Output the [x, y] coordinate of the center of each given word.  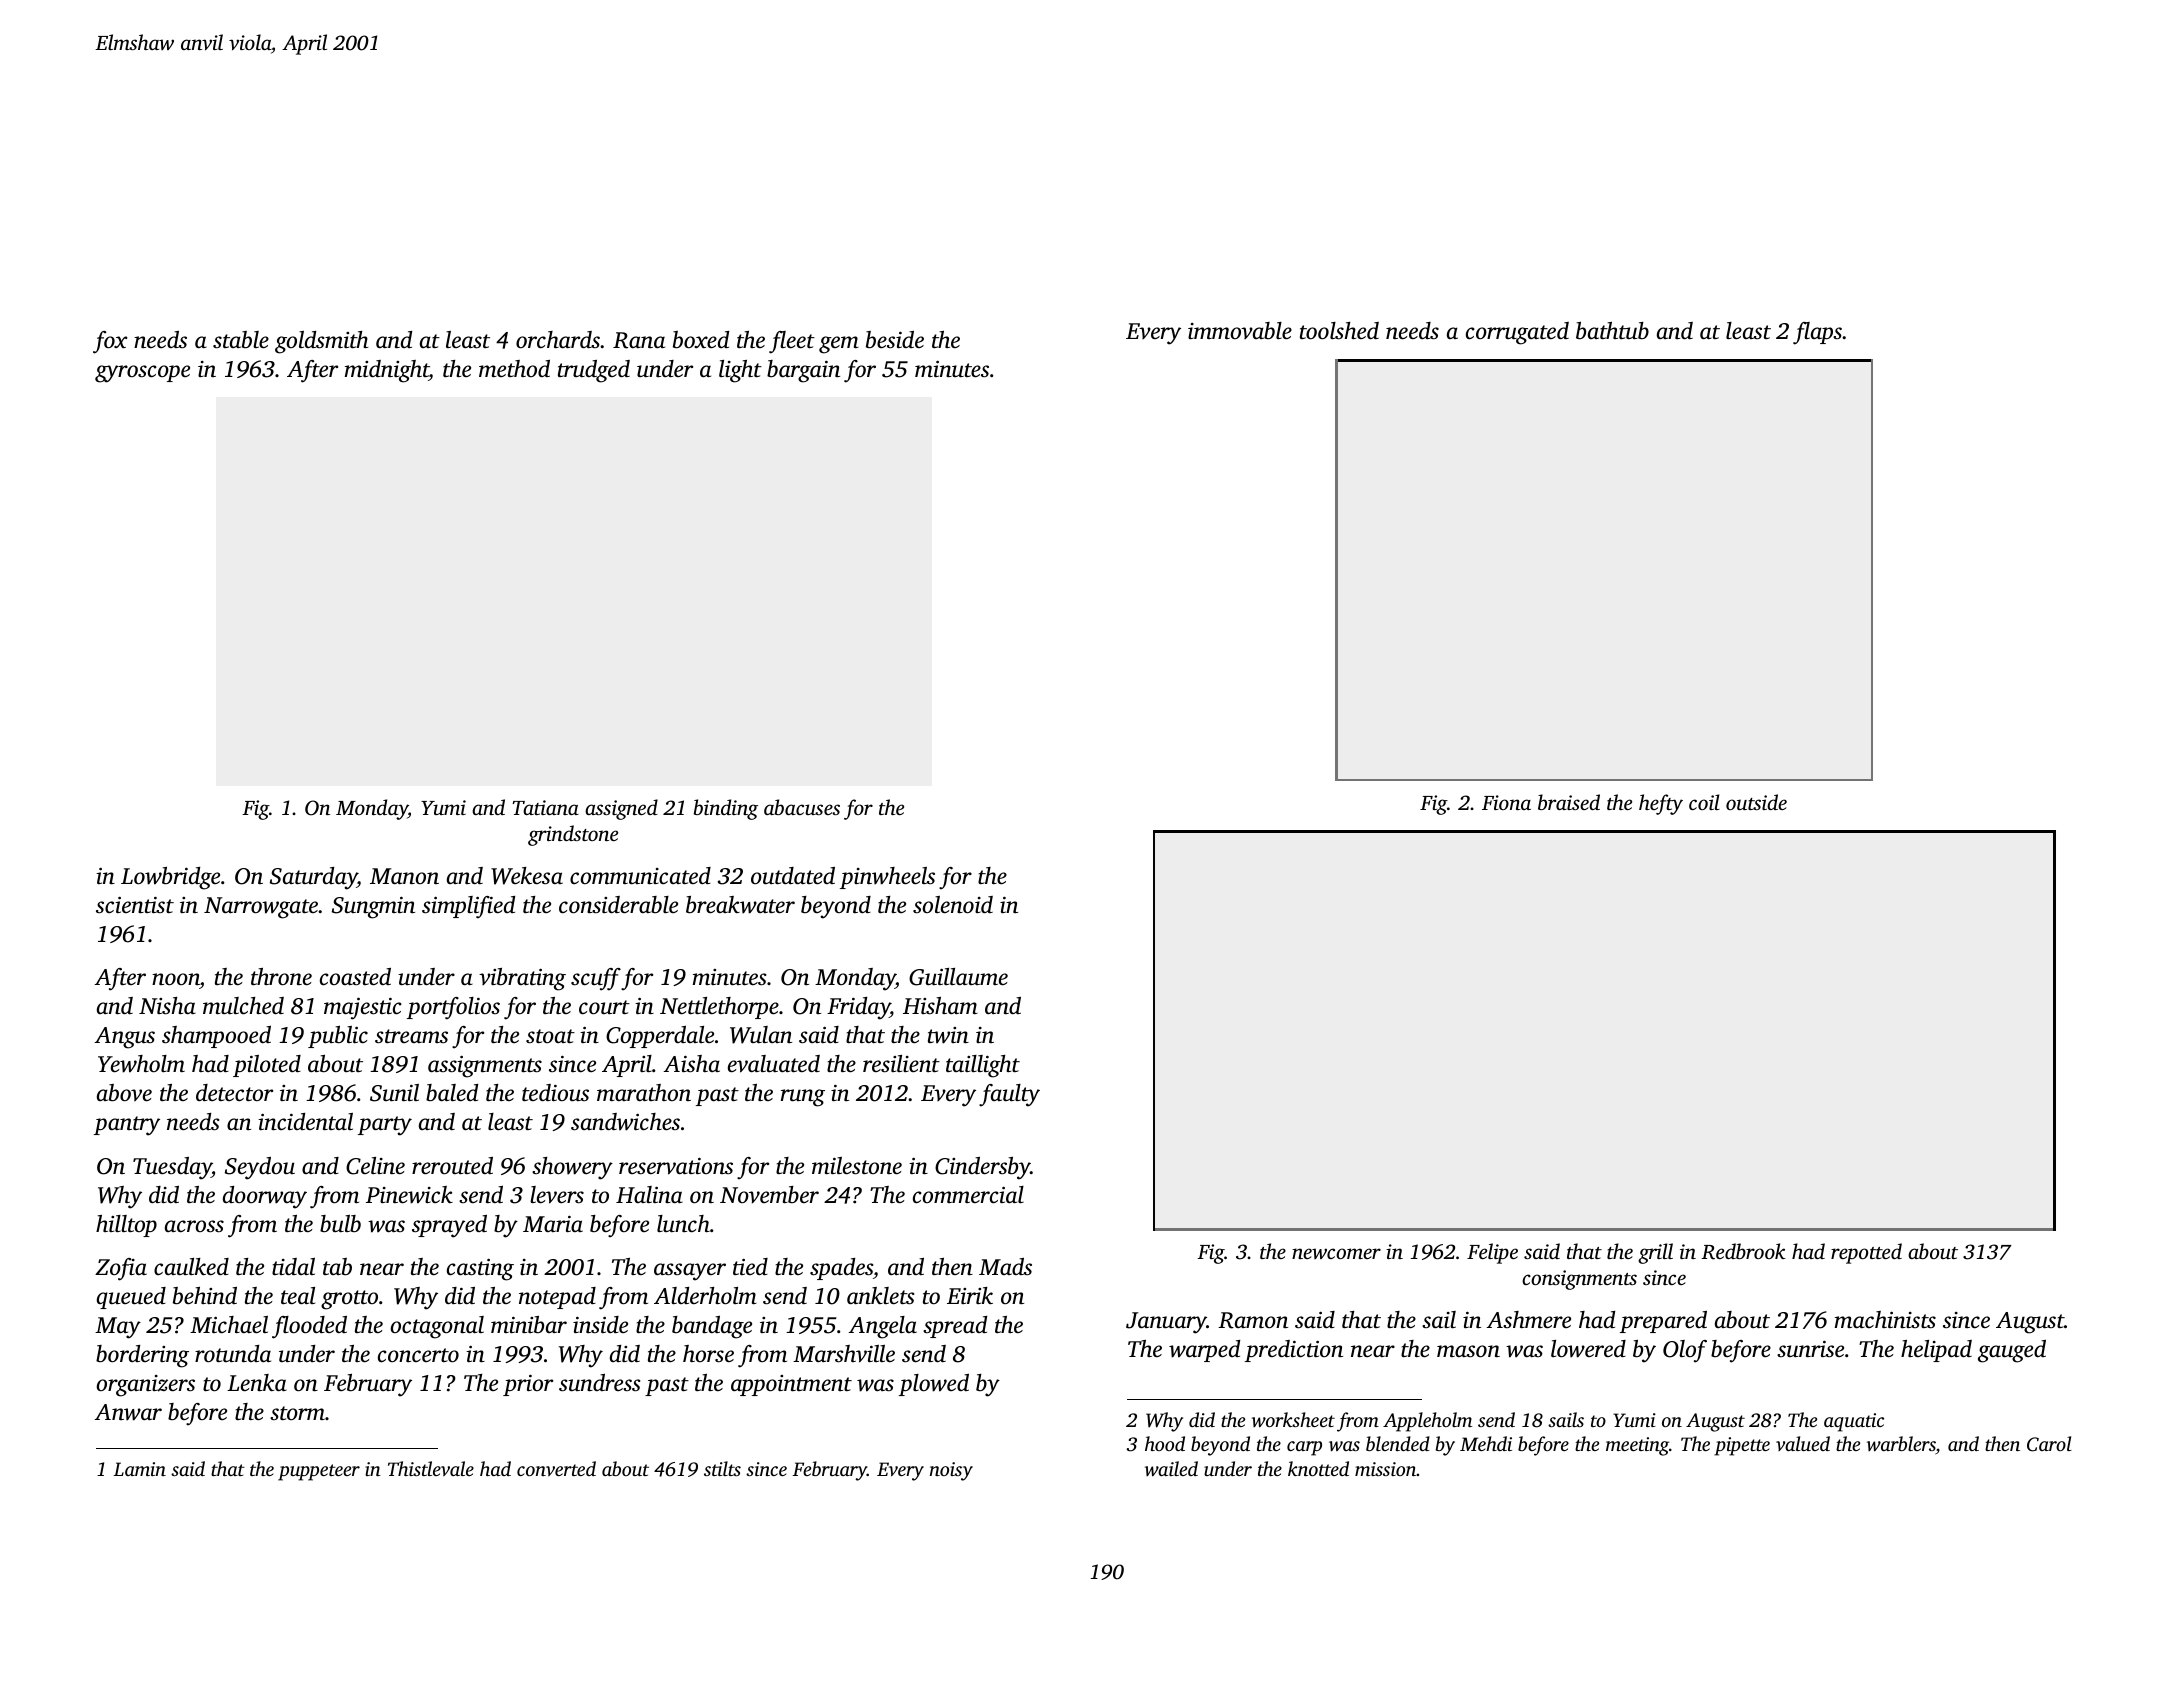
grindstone [573, 835]
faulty [1009, 1095]
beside [895, 340]
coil [1704, 802]
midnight [387, 371]
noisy [951, 1471]
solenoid [953, 905]
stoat [550, 1036]
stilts [722, 1468]
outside [1756, 802]
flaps [1817, 333]
